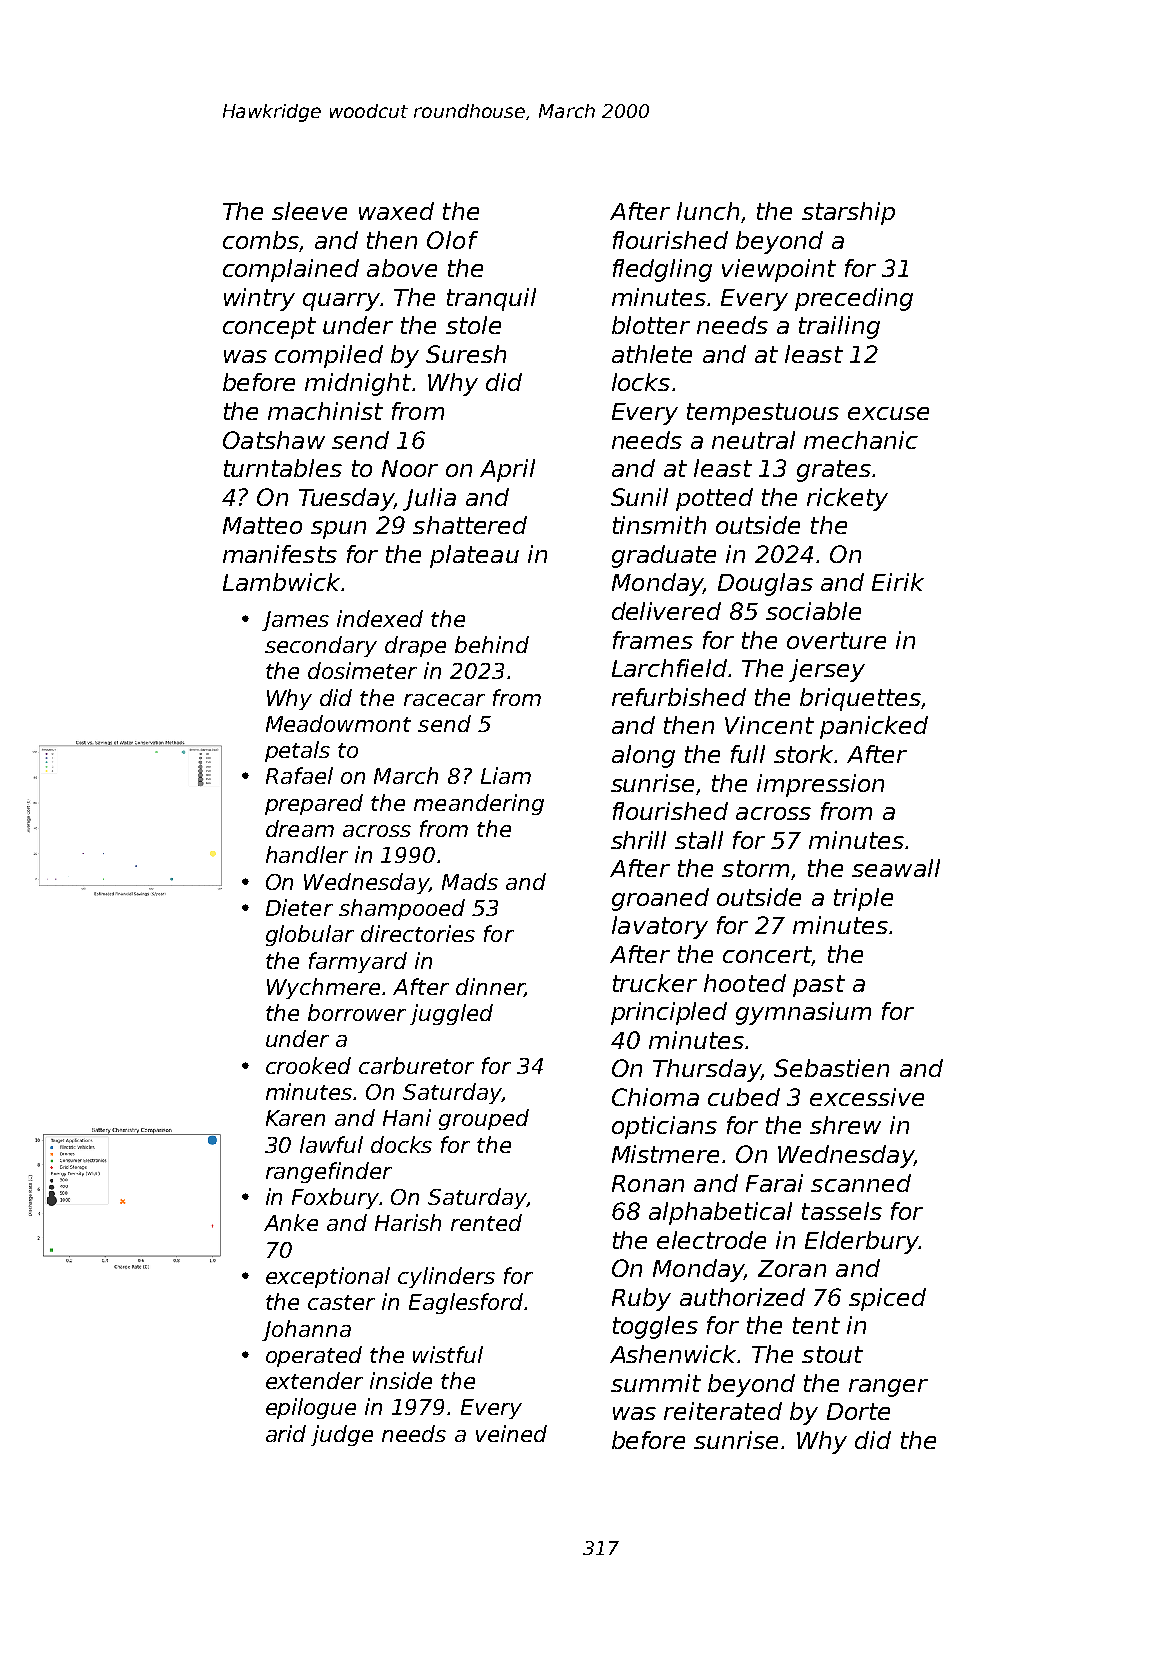  Describe the element at coordinates (286, 1433) in the image. I see `arid` at that location.
